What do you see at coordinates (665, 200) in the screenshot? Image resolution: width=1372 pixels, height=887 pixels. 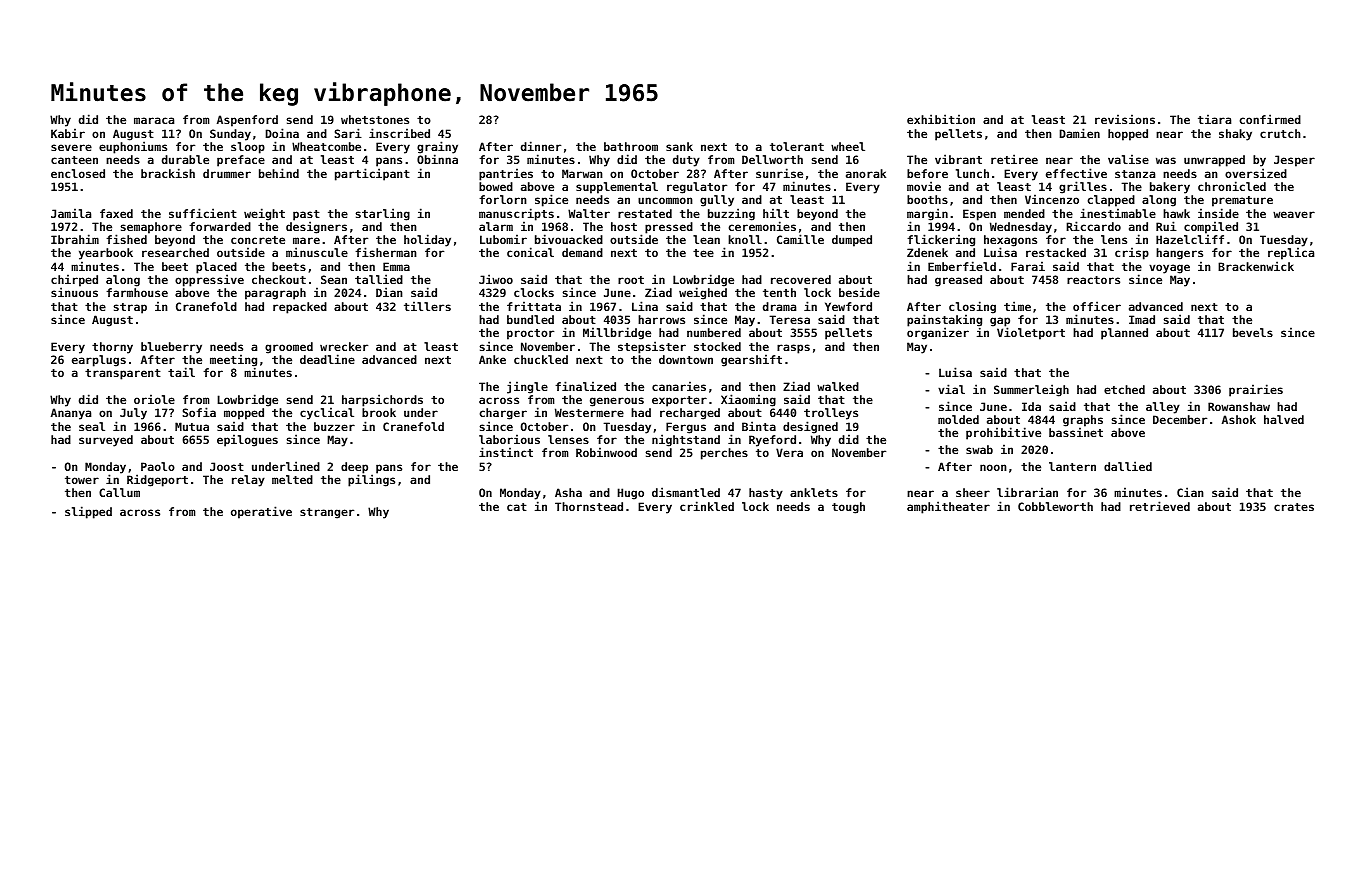 I see `uncommon` at bounding box center [665, 200].
